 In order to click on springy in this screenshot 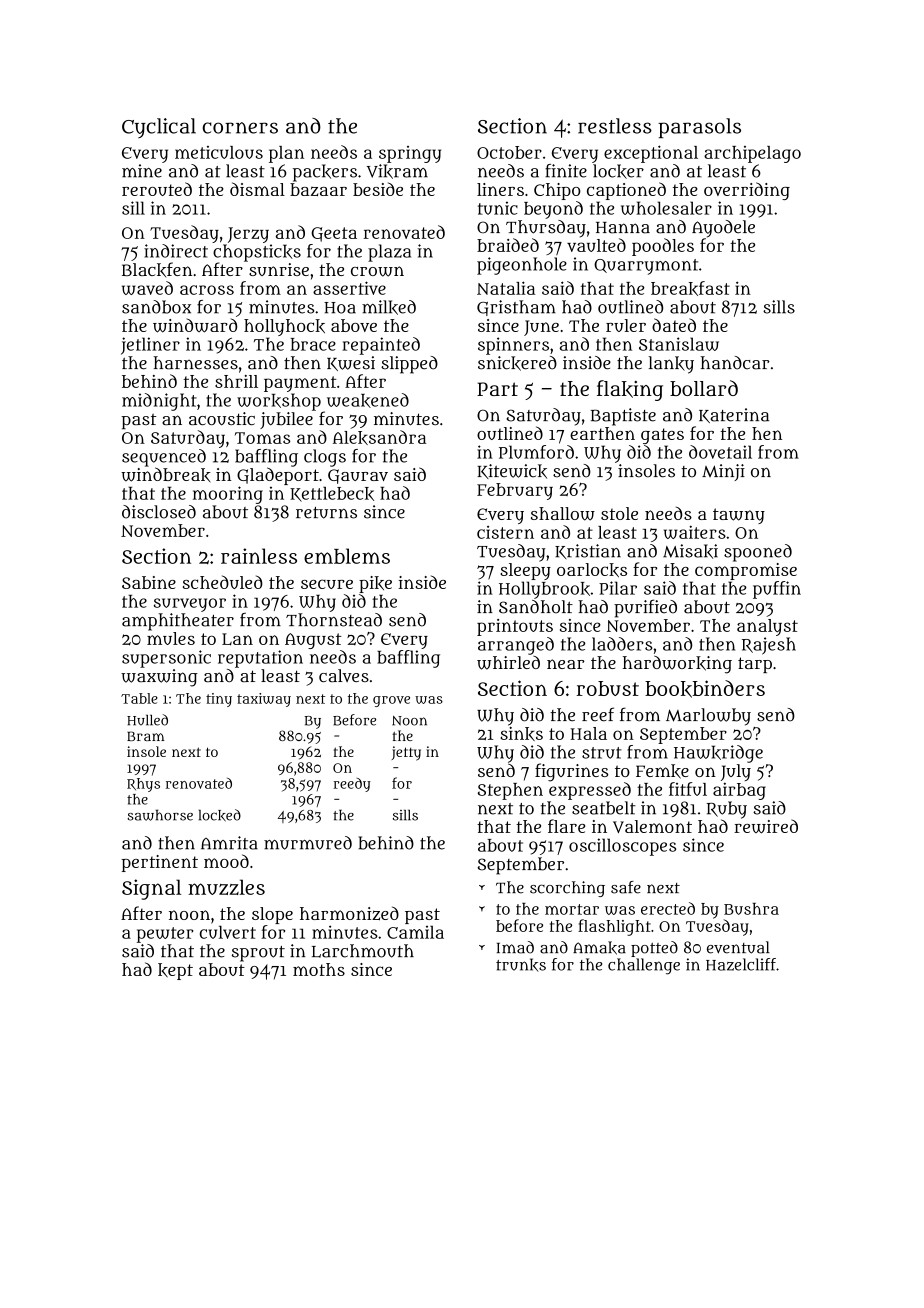, I will do `click(410, 154)`.
